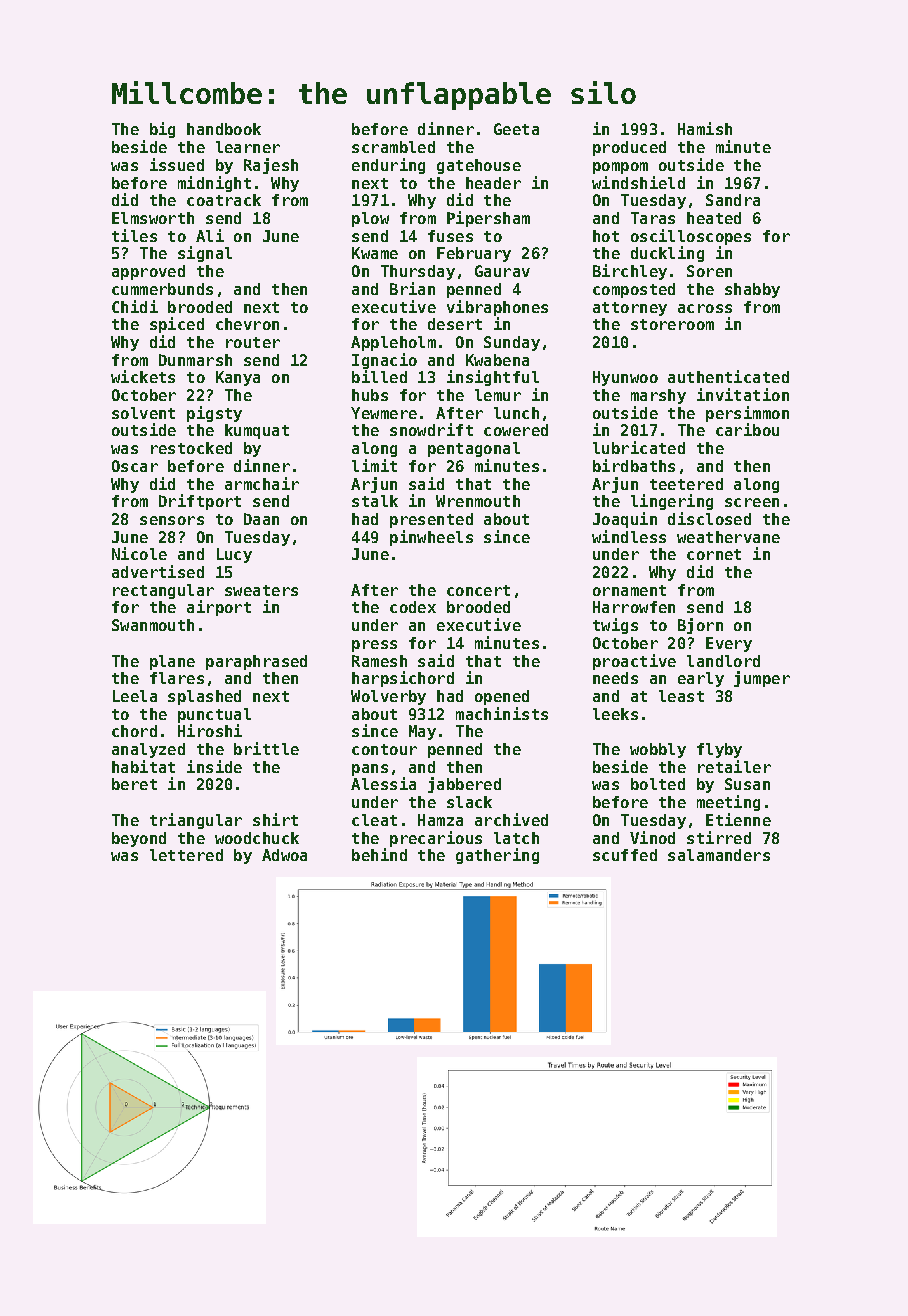 The width and height of the document is (908, 1316). I want to click on machinists, so click(502, 713).
